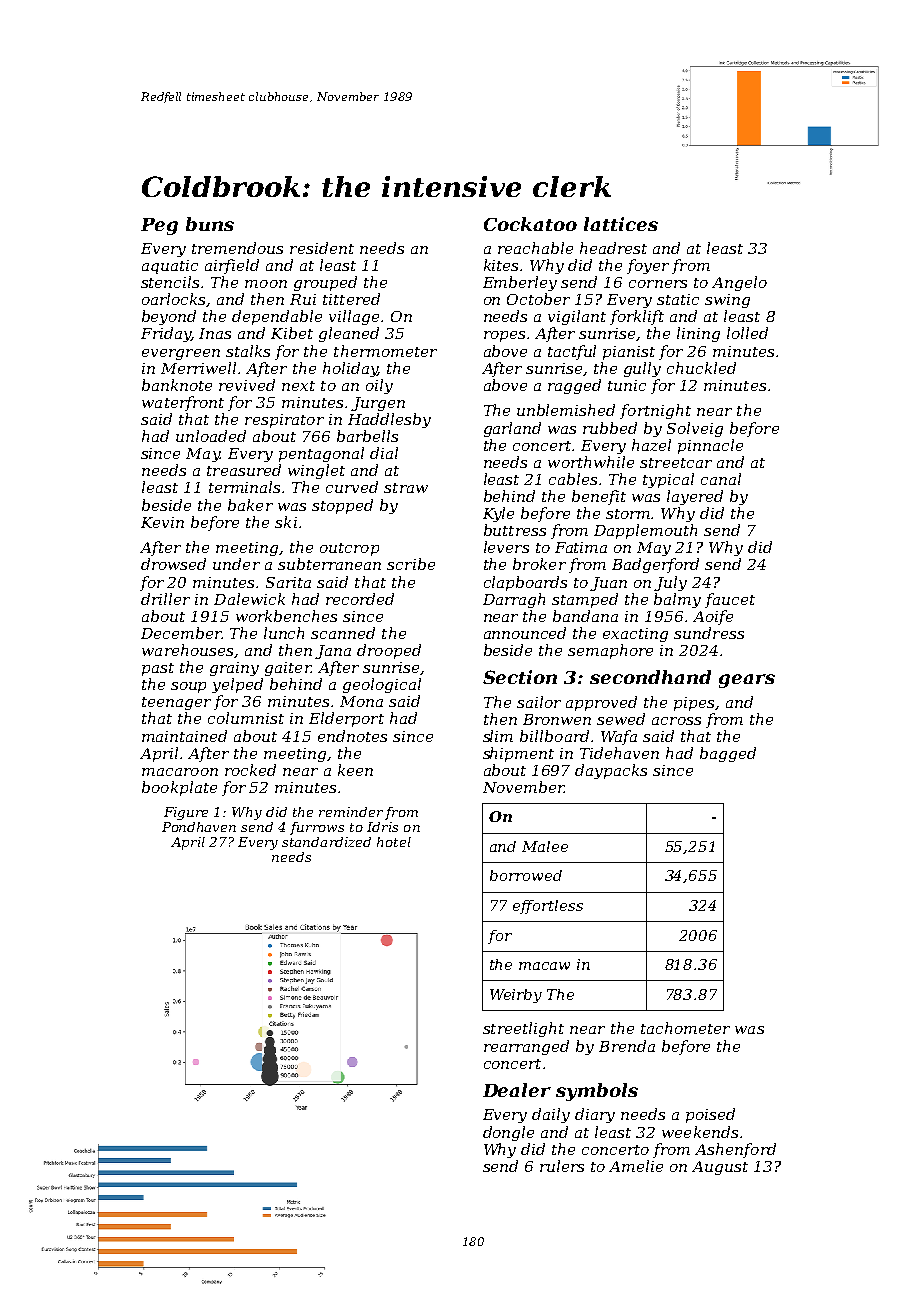 This screenshot has width=924, height=1311. I want to click on Figure, so click(186, 813).
